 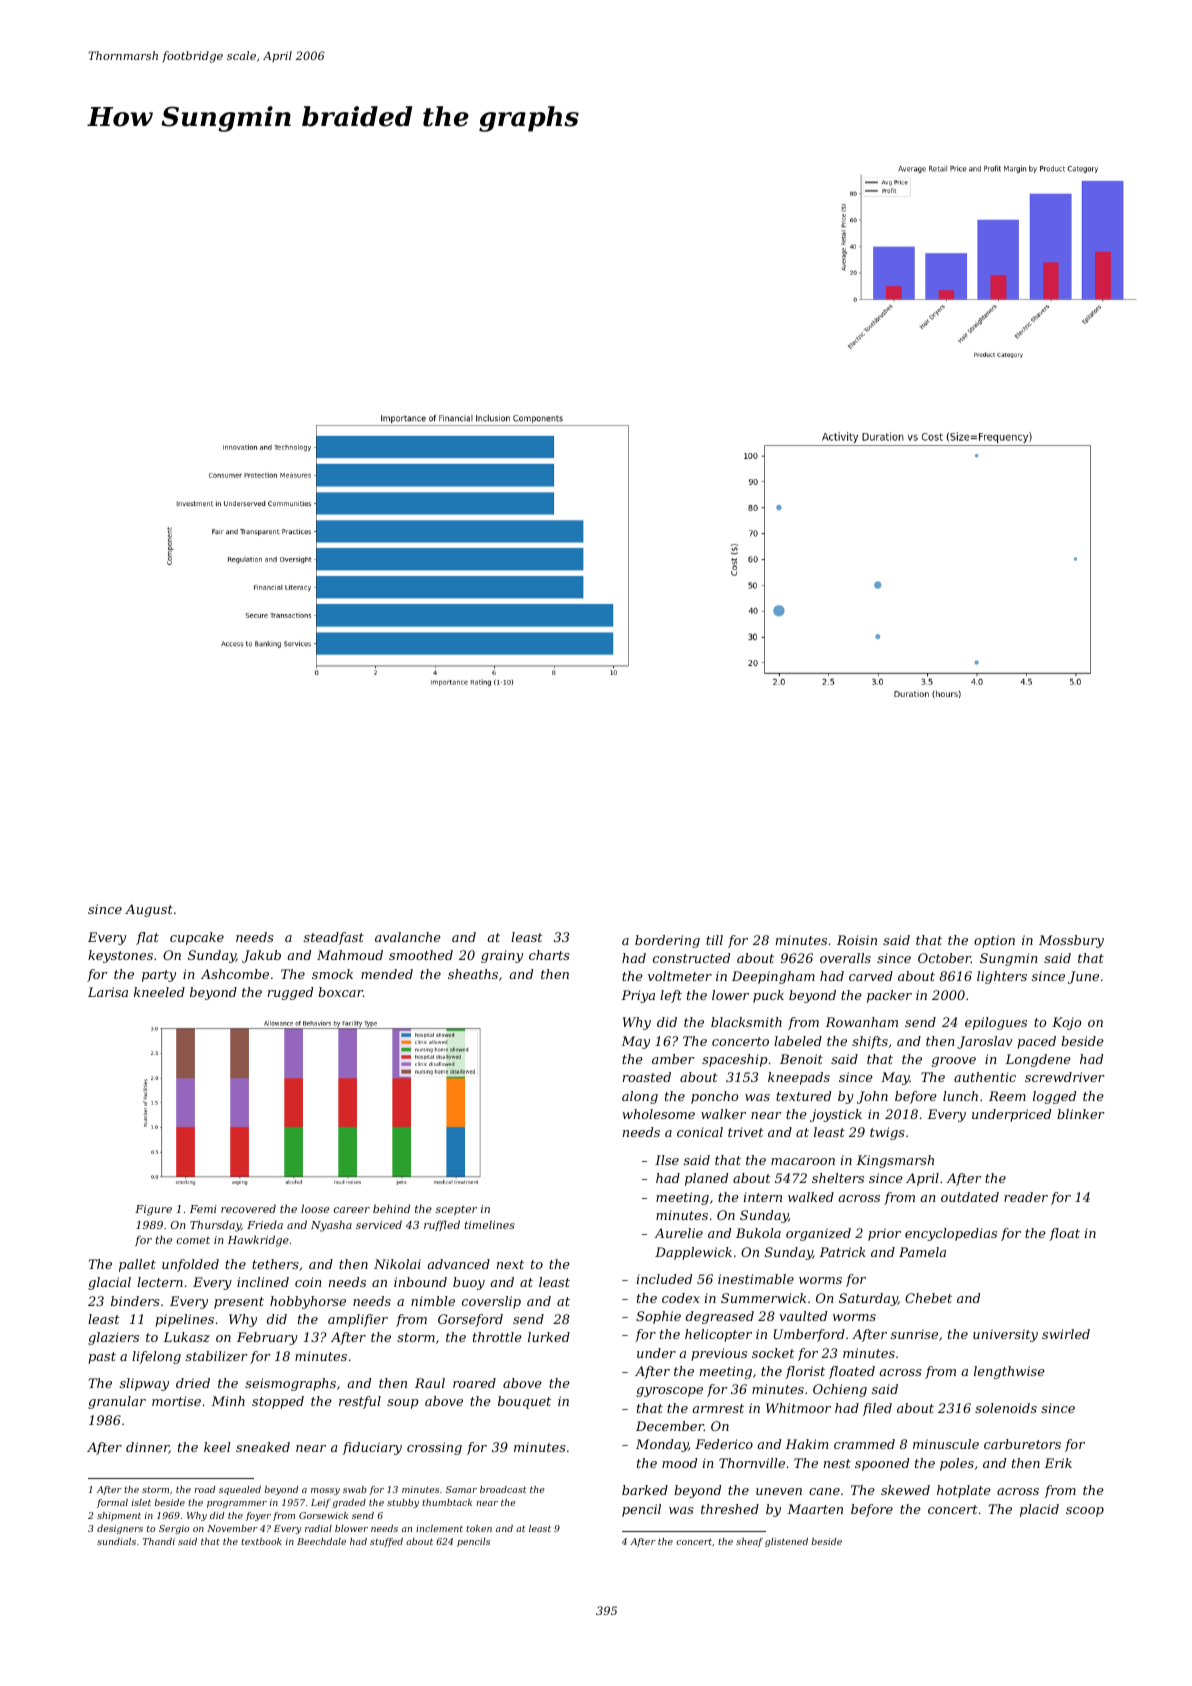 I want to click on Ilse, so click(x=667, y=1160).
